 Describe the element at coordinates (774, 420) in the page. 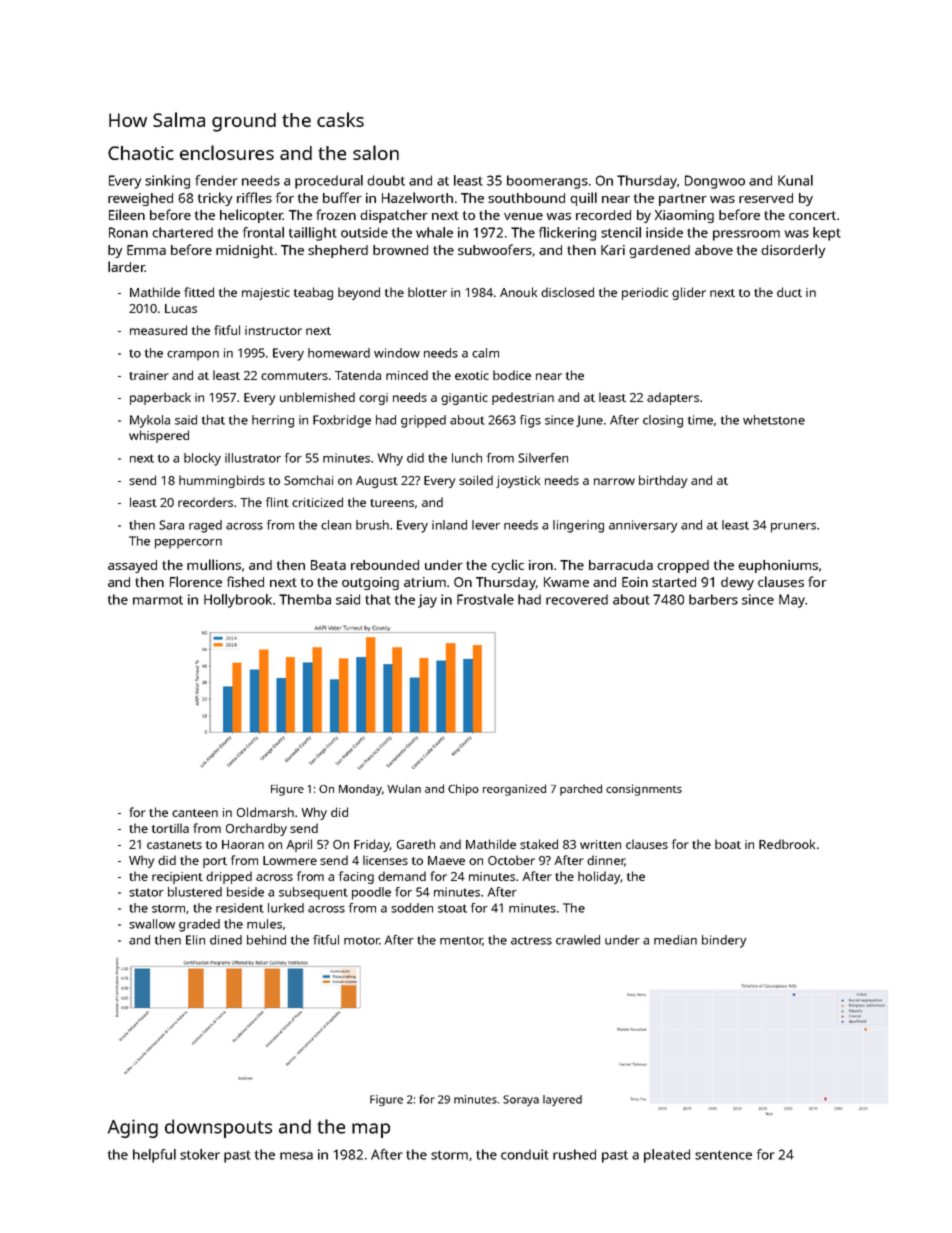

I see `whetstone` at that location.
